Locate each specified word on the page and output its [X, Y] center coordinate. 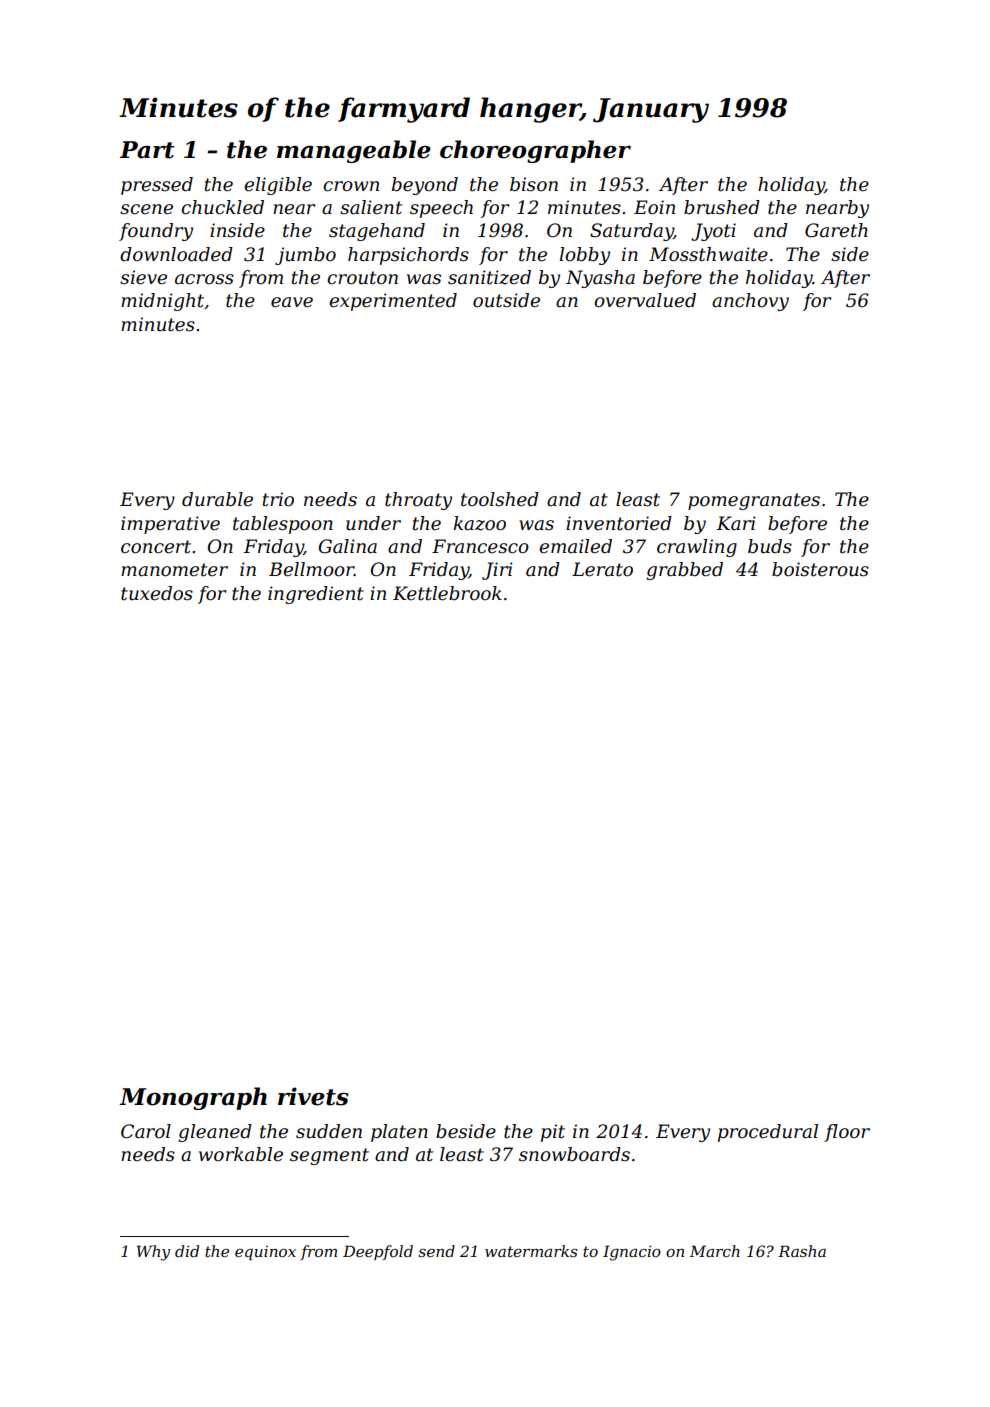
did [187, 1251]
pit [553, 1133]
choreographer [535, 151]
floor [847, 1133]
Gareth [836, 230]
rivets [313, 1096]
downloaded [176, 254]
